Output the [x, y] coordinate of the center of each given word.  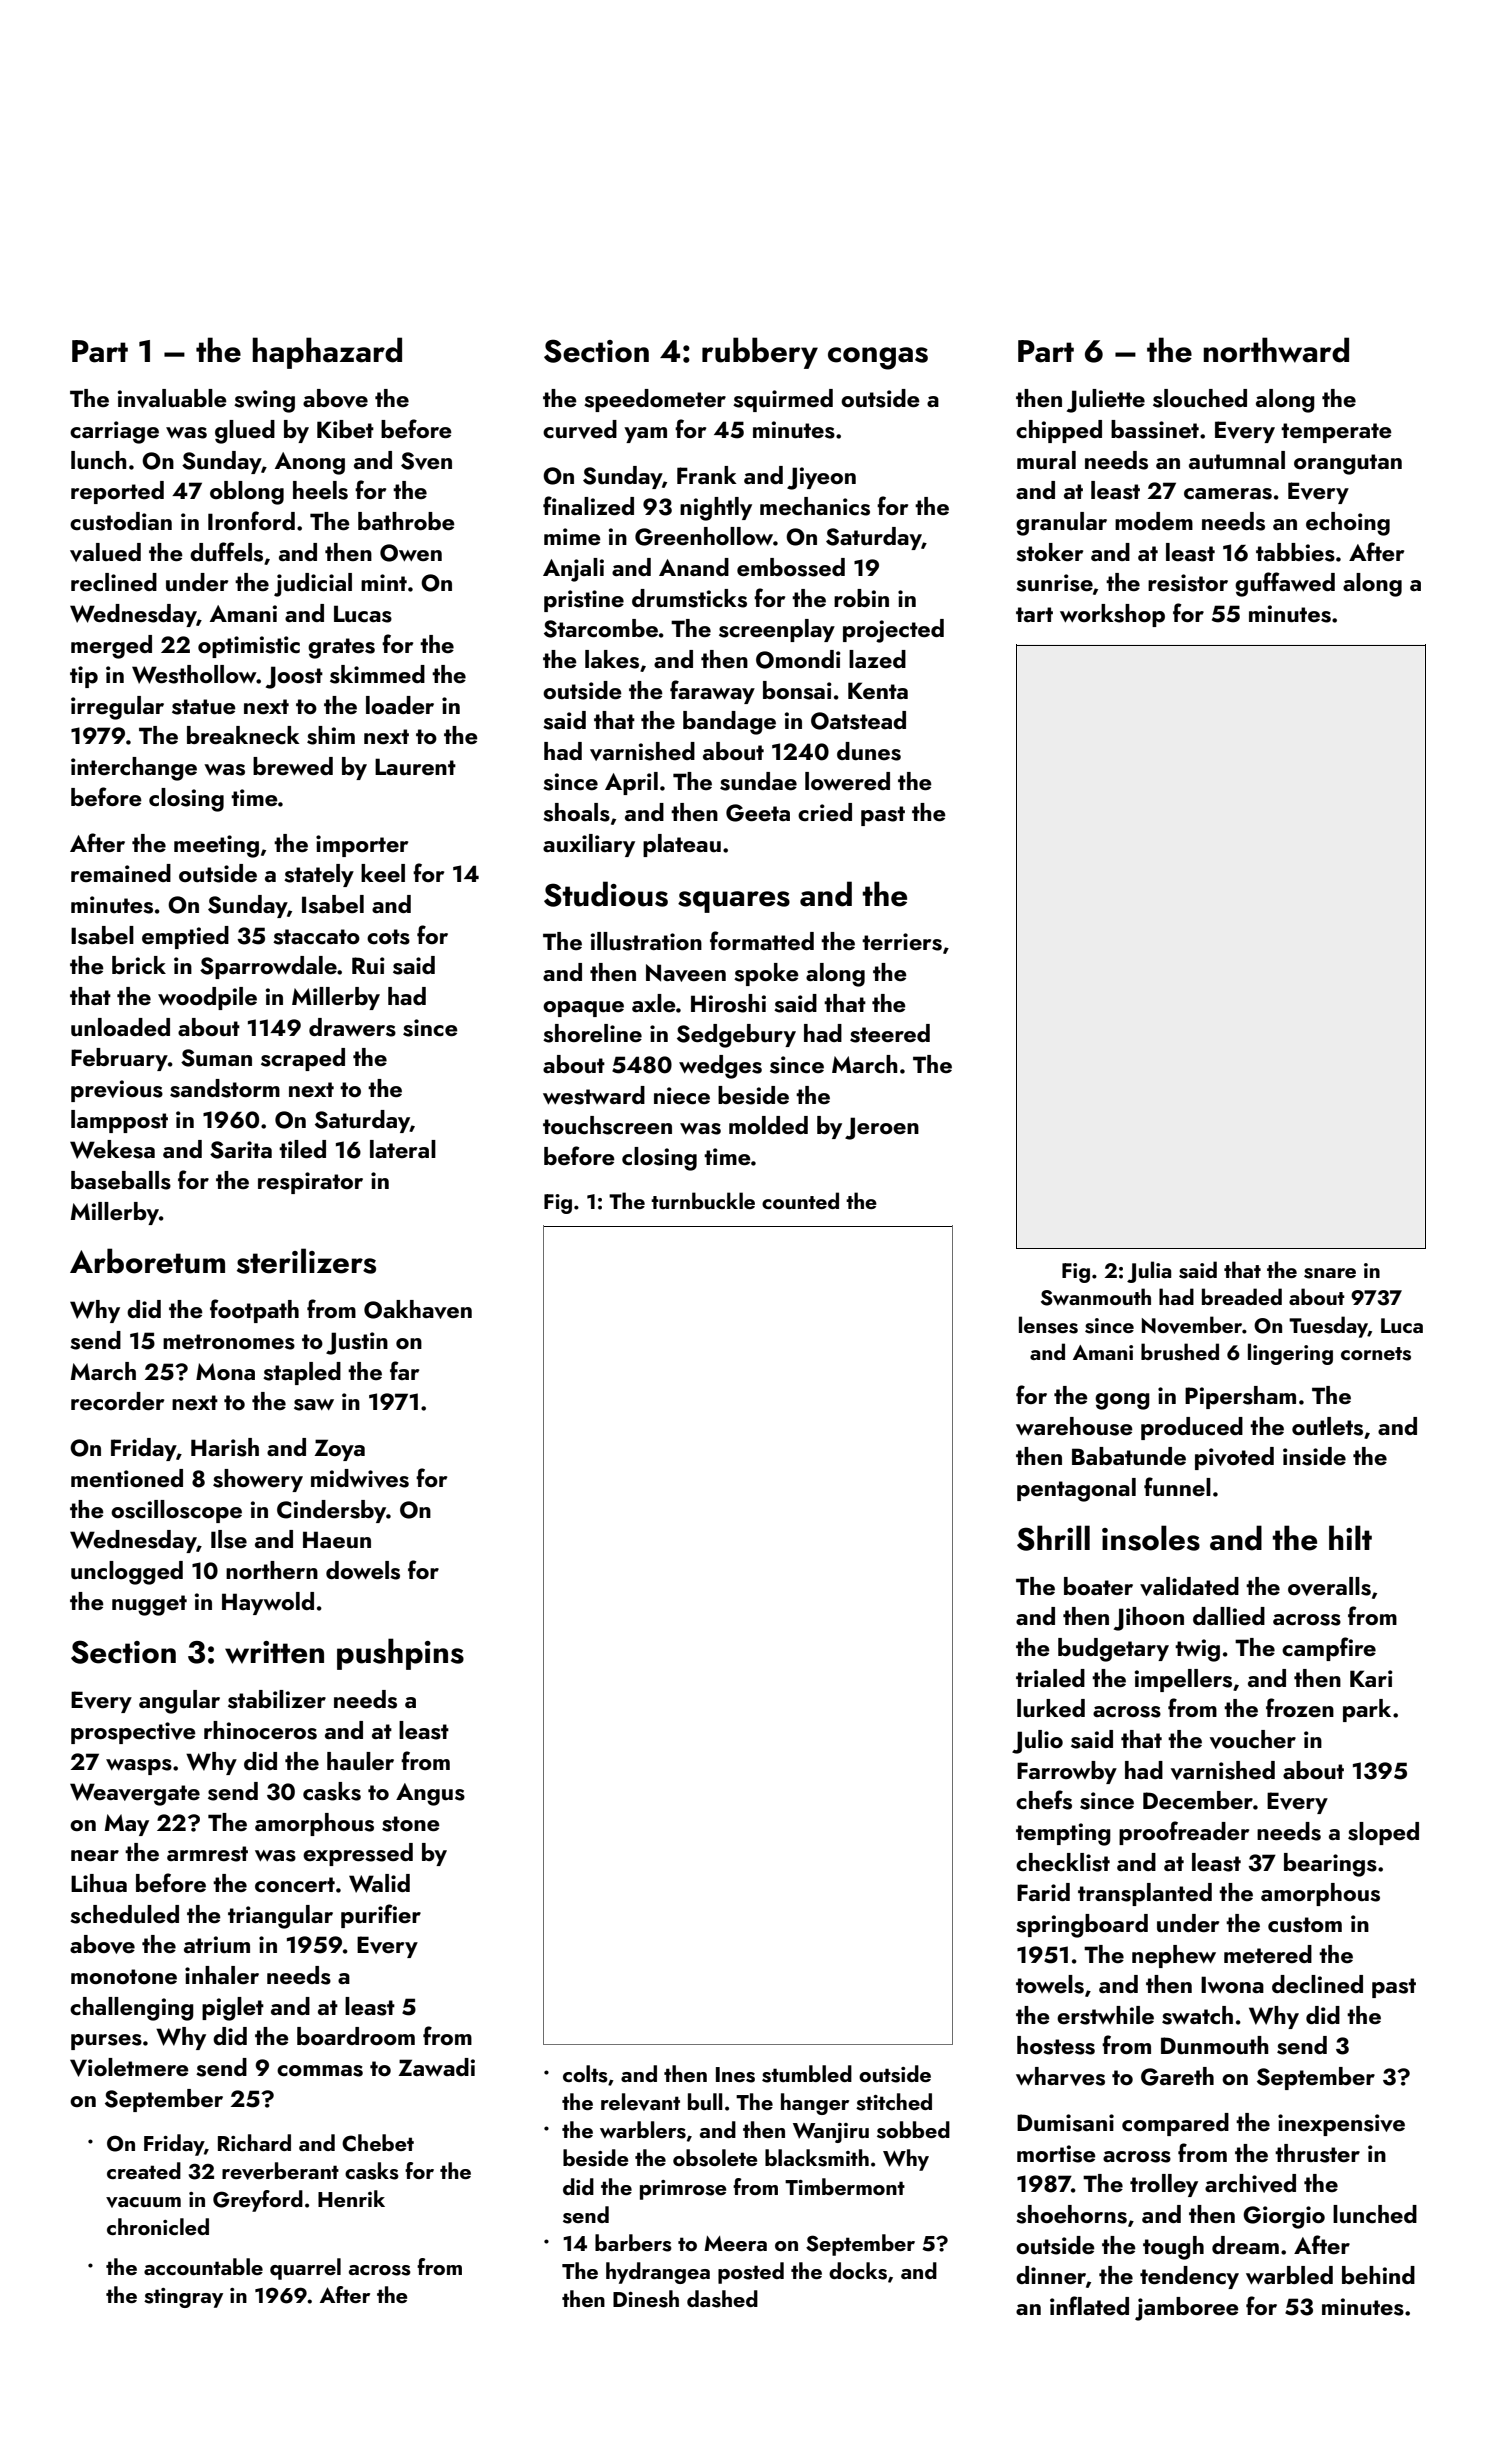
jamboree [1187, 2309]
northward [1276, 350]
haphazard [327, 353]
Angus [430, 1794]
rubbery [760, 353]
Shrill [1053, 1538]
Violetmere [129, 2067]
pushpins [400, 1654]
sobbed [913, 2130]
